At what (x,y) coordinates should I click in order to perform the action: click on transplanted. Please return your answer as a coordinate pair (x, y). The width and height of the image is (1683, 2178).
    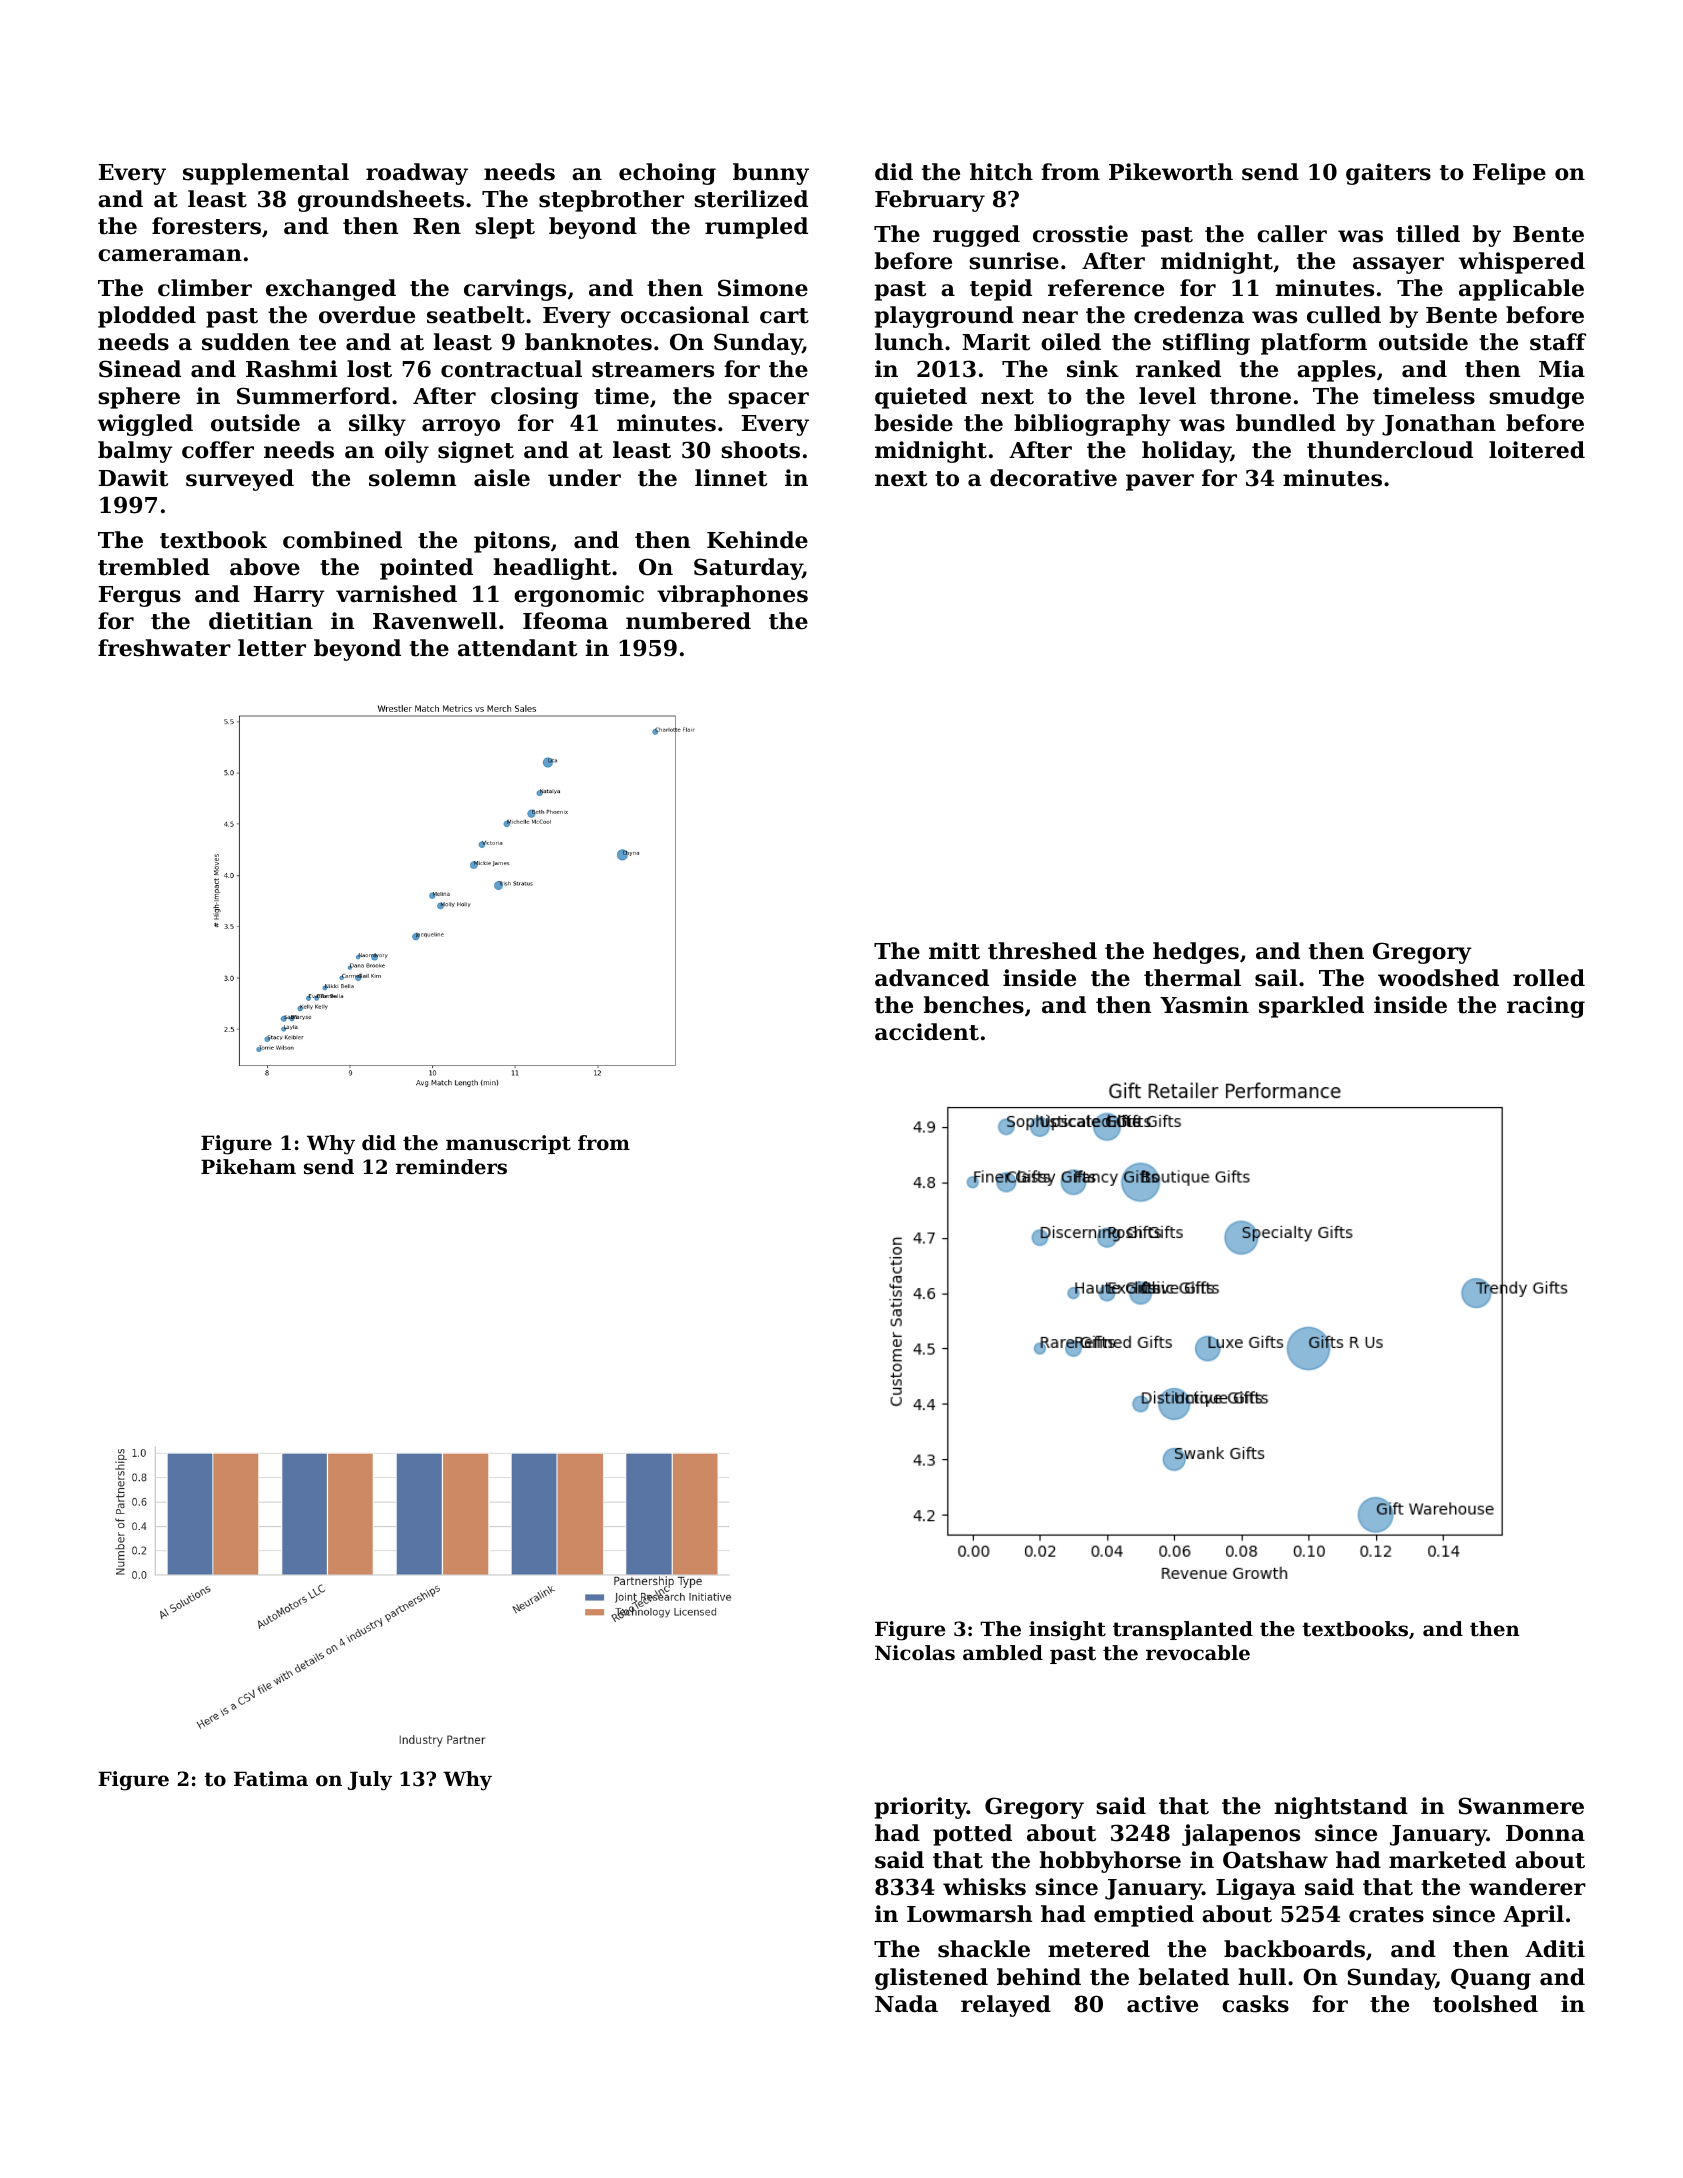
    Looking at the image, I should click on (1183, 1630).
